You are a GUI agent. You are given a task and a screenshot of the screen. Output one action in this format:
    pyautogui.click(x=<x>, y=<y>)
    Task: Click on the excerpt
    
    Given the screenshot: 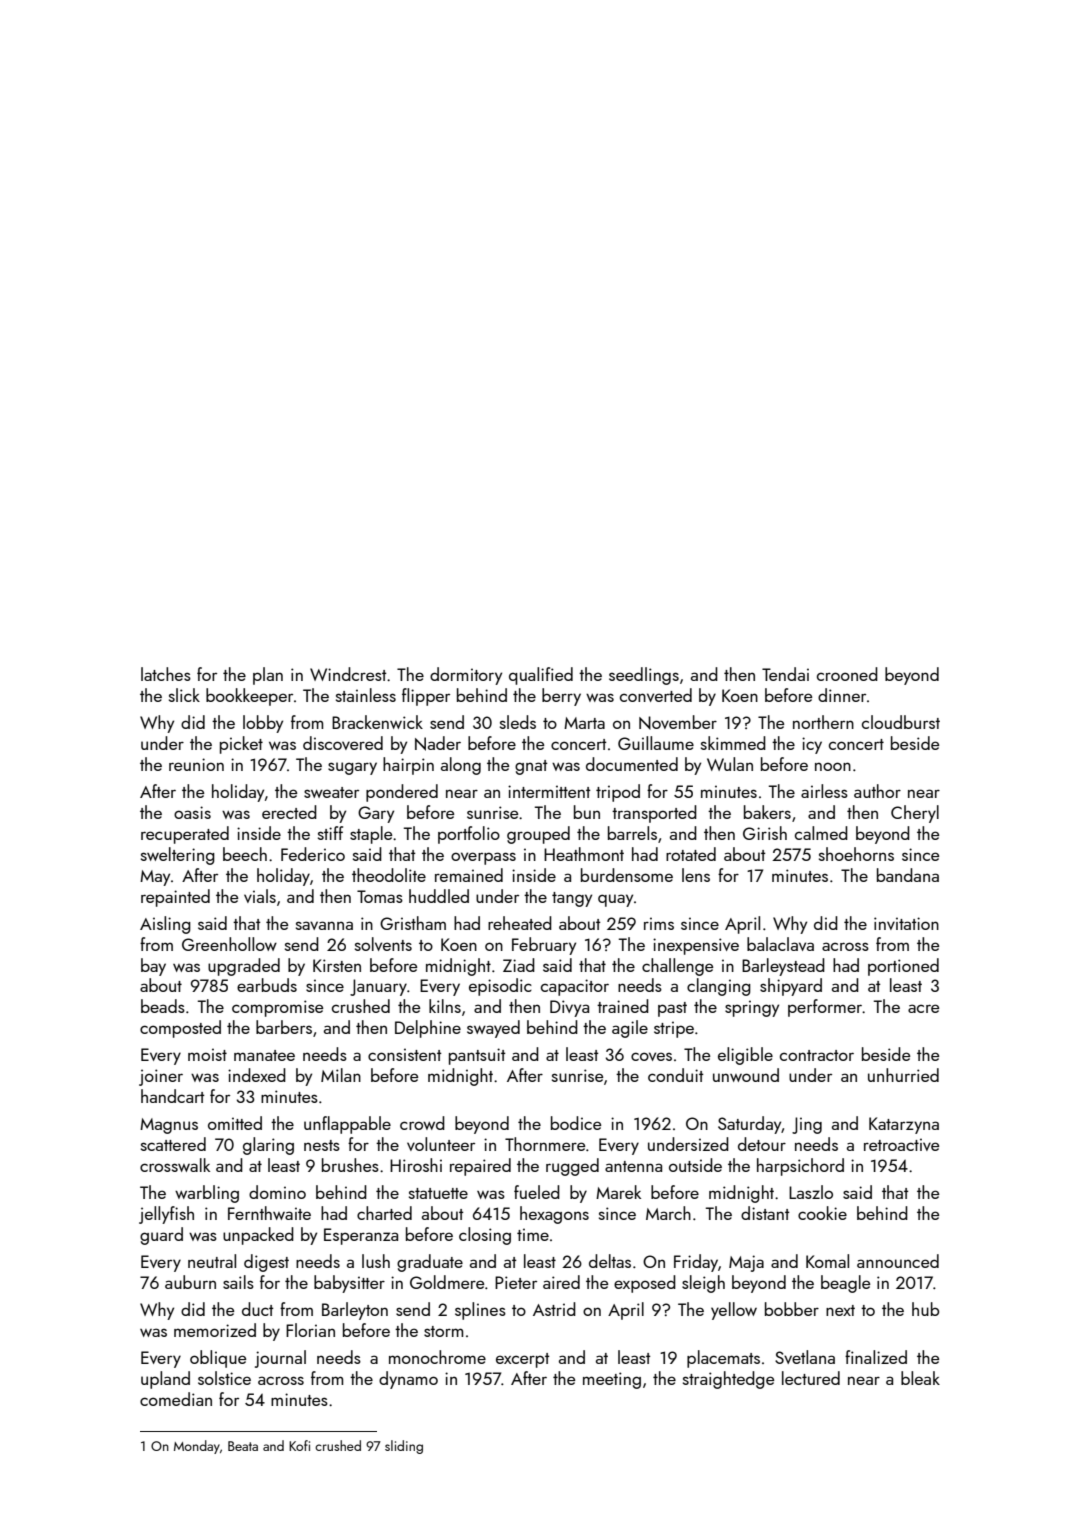 What is the action you would take?
    pyautogui.click(x=523, y=1360)
